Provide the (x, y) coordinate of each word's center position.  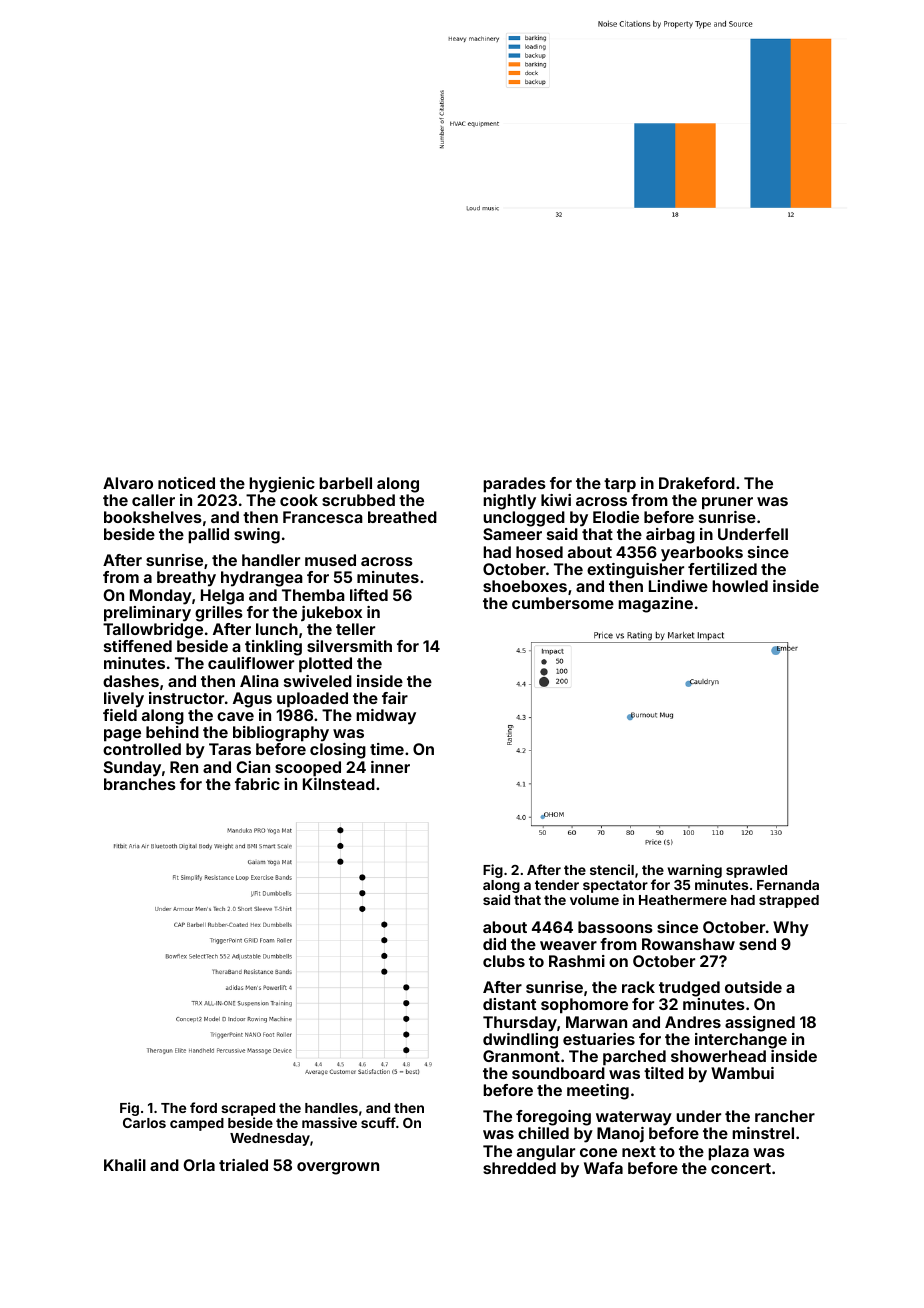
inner (390, 767)
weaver (568, 945)
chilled (543, 1133)
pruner (727, 503)
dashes (131, 681)
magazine (655, 605)
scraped (248, 1110)
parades (514, 485)
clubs (504, 961)
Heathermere (683, 900)
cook (299, 500)
